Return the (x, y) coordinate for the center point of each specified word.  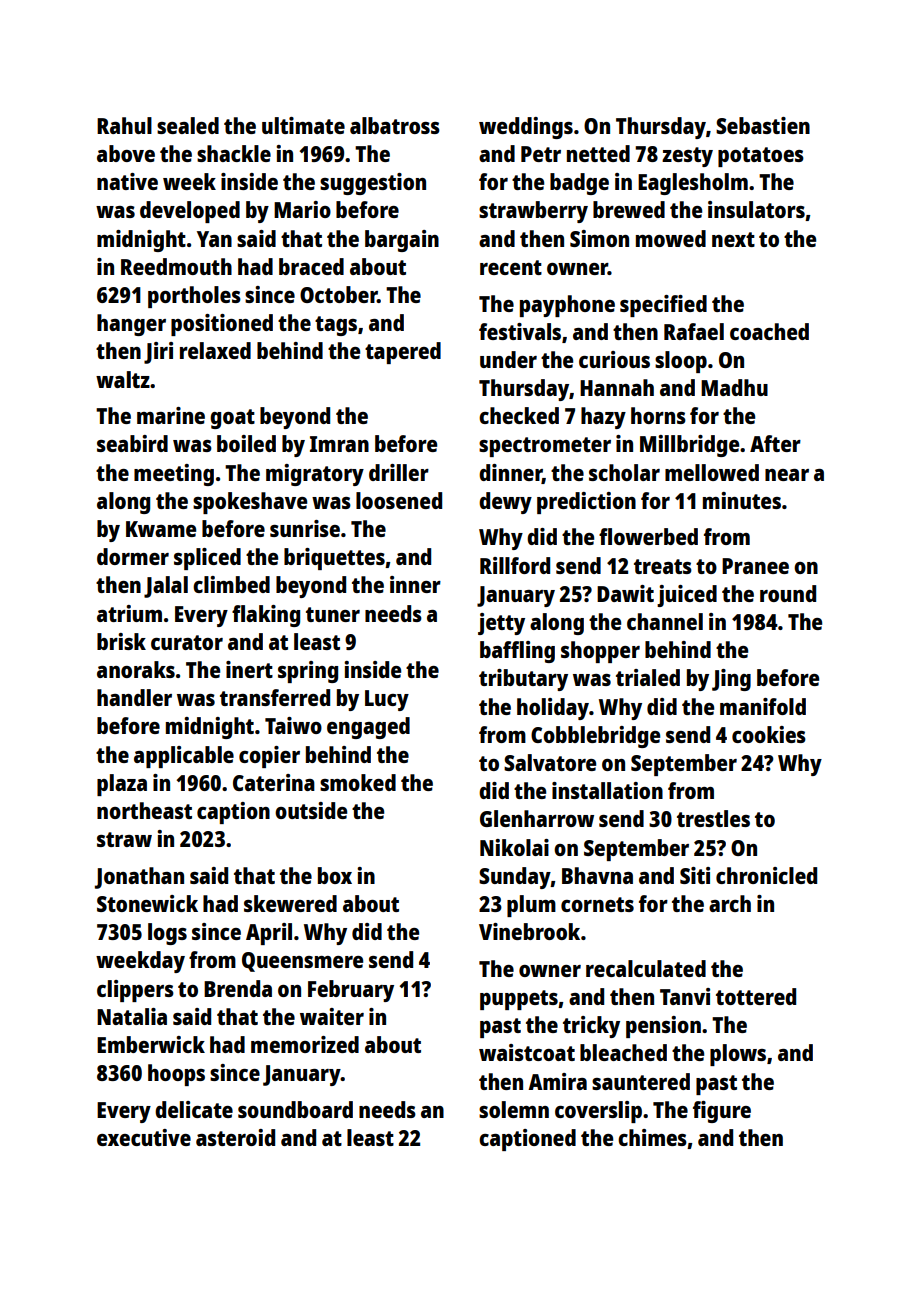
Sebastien (763, 125)
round (788, 593)
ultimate (303, 125)
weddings (526, 128)
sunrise (305, 528)
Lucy (387, 700)
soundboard (295, 1109)
